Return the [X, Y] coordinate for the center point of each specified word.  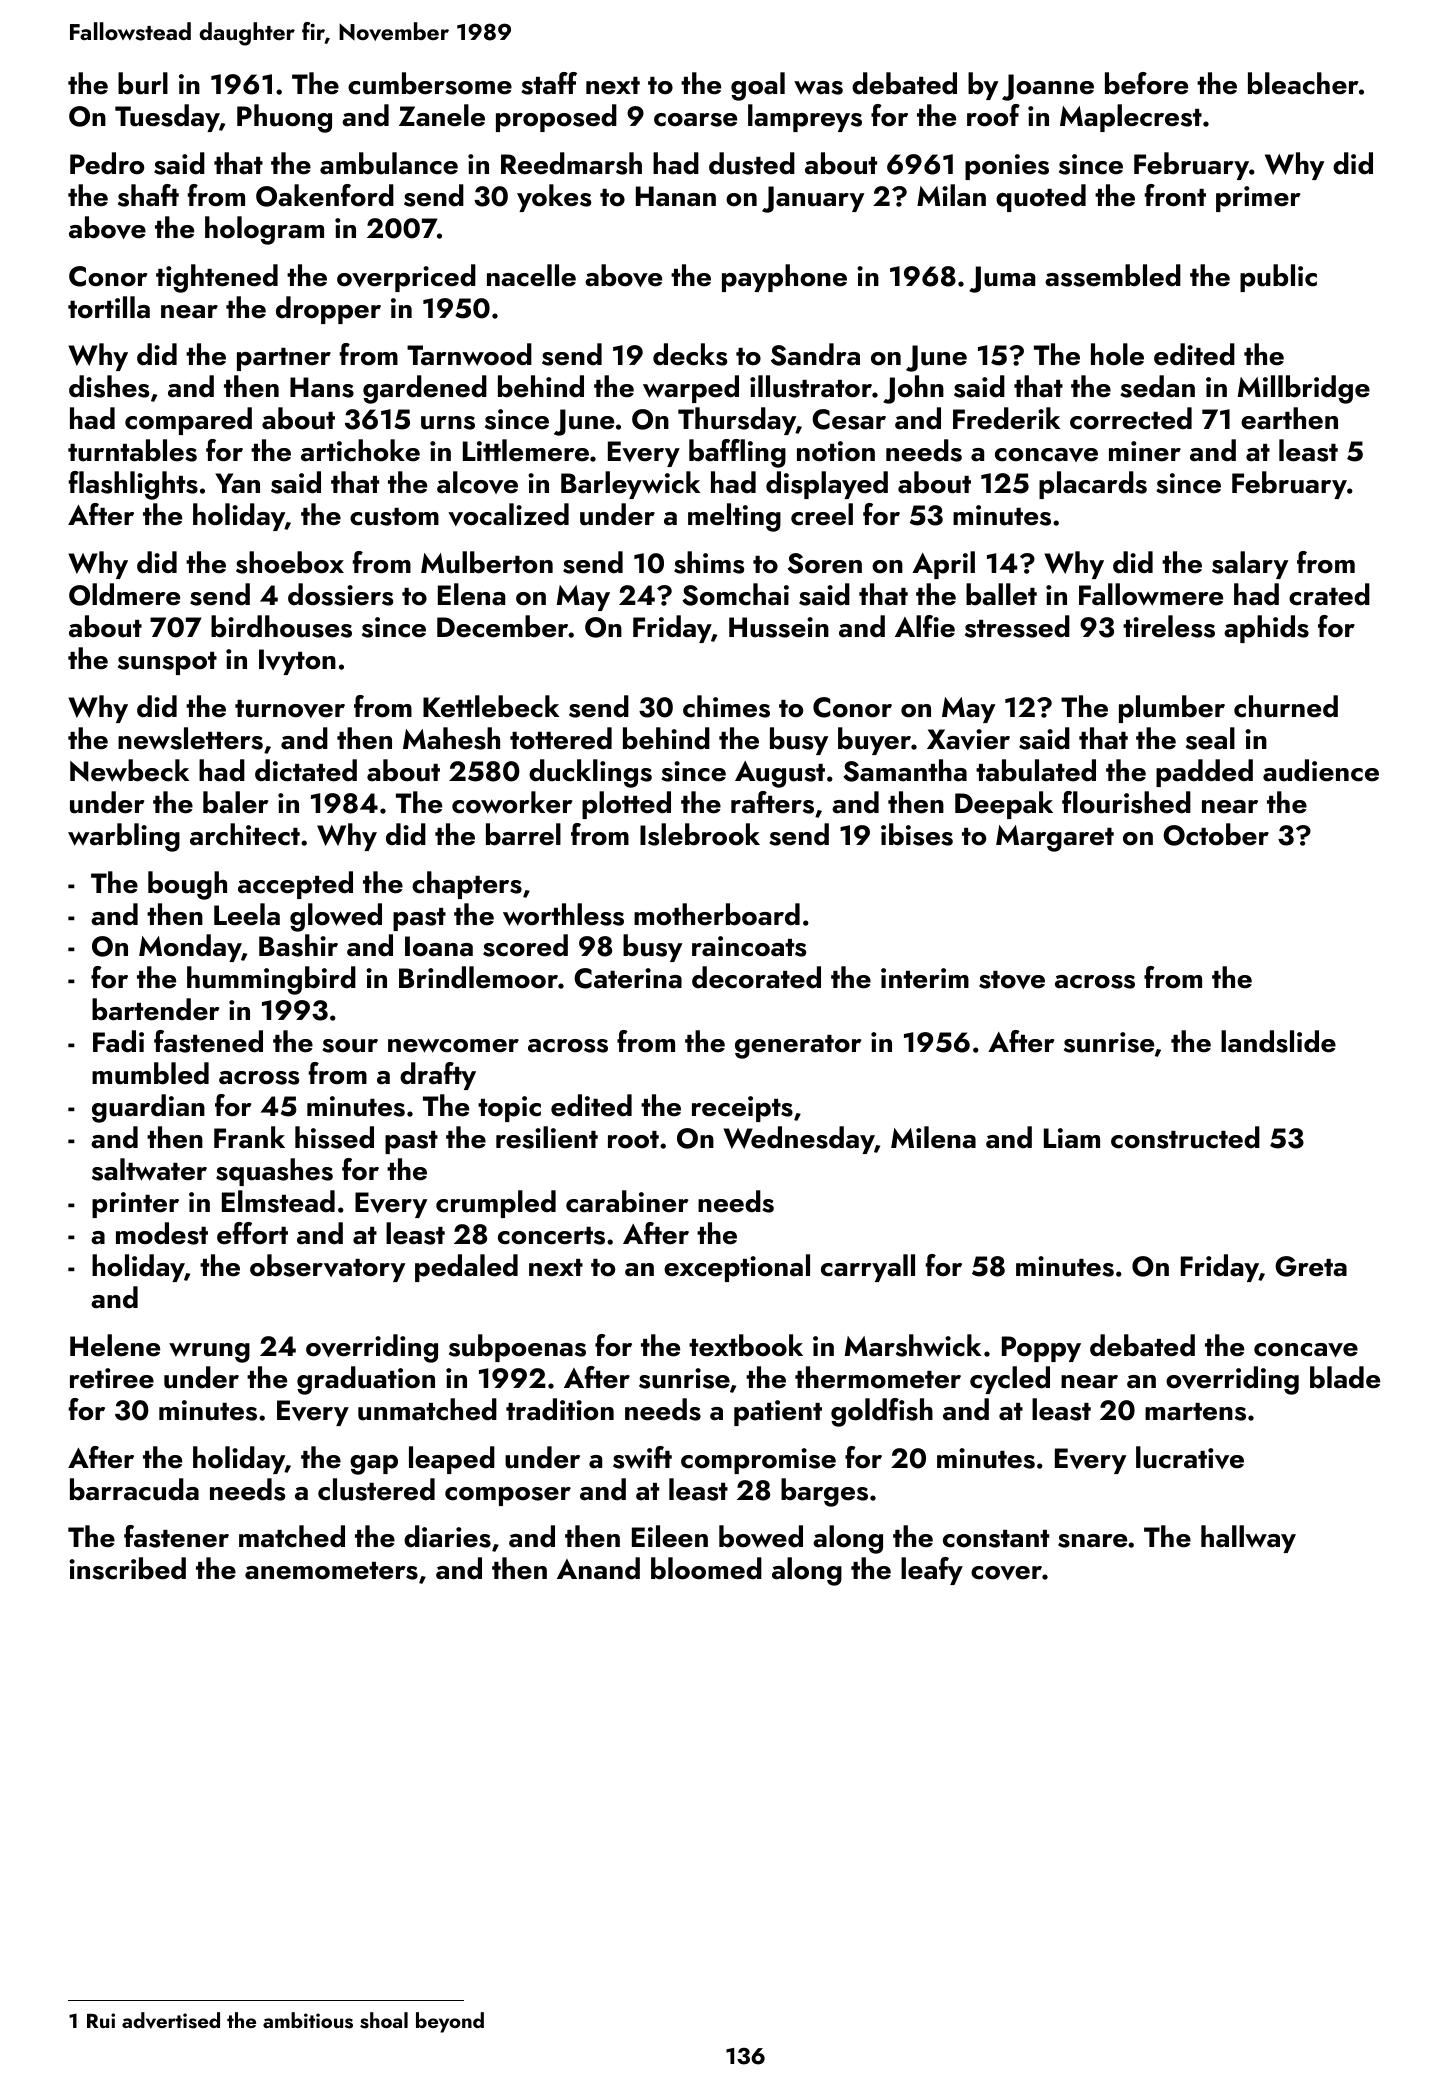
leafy [932, 1571]
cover [1006, 1573]
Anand [598, 1568]
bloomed [706, 1568]
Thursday [737, 421]
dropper [328, 310]
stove [1012, 980]
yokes [554, 198]
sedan [1157, 386]
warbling [124, 837]
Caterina [628, 978]
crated [1329, 594]
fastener [176, 1536]
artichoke [360, 450]
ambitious [308, 2020]
